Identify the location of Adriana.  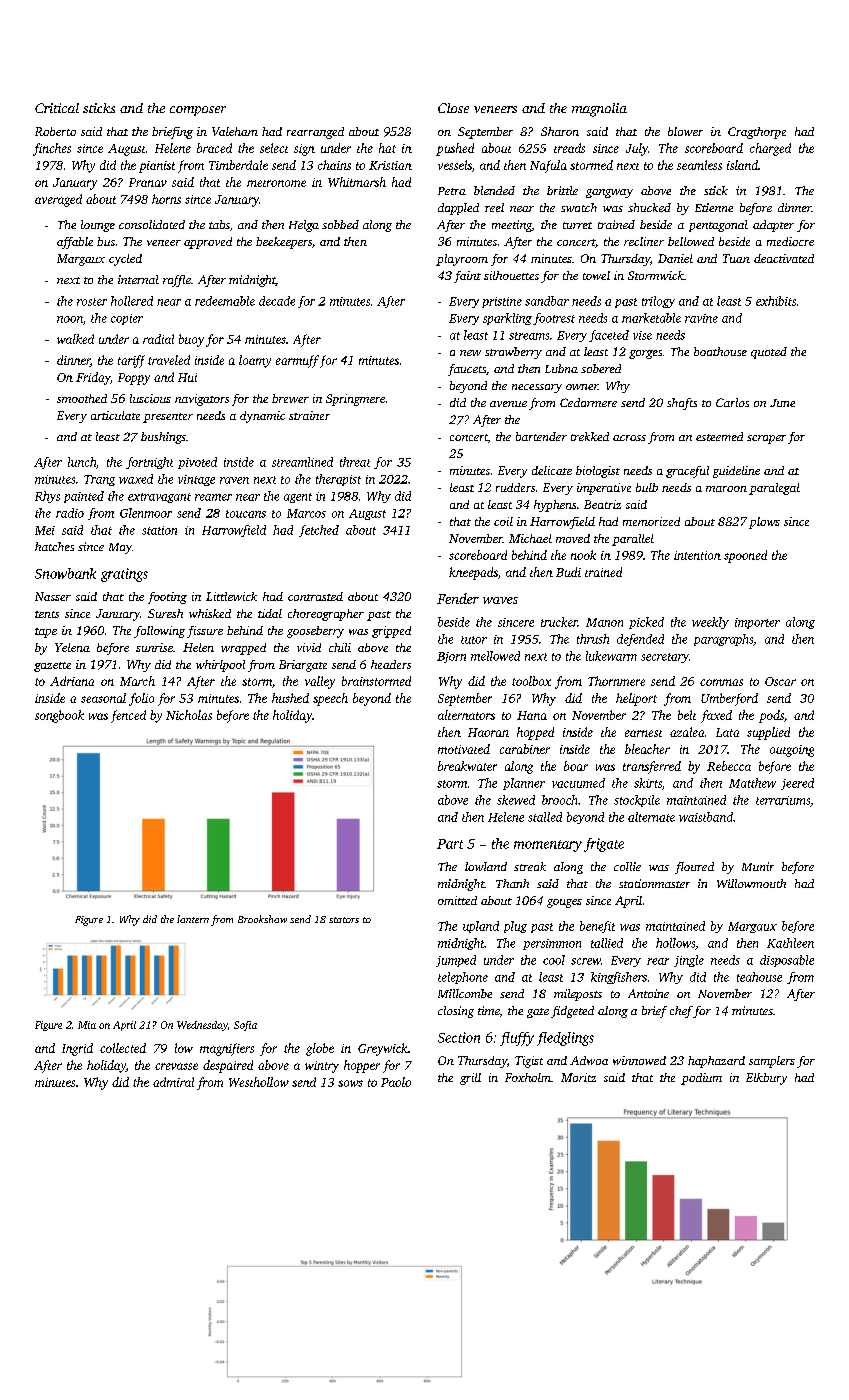
(72, 681).
